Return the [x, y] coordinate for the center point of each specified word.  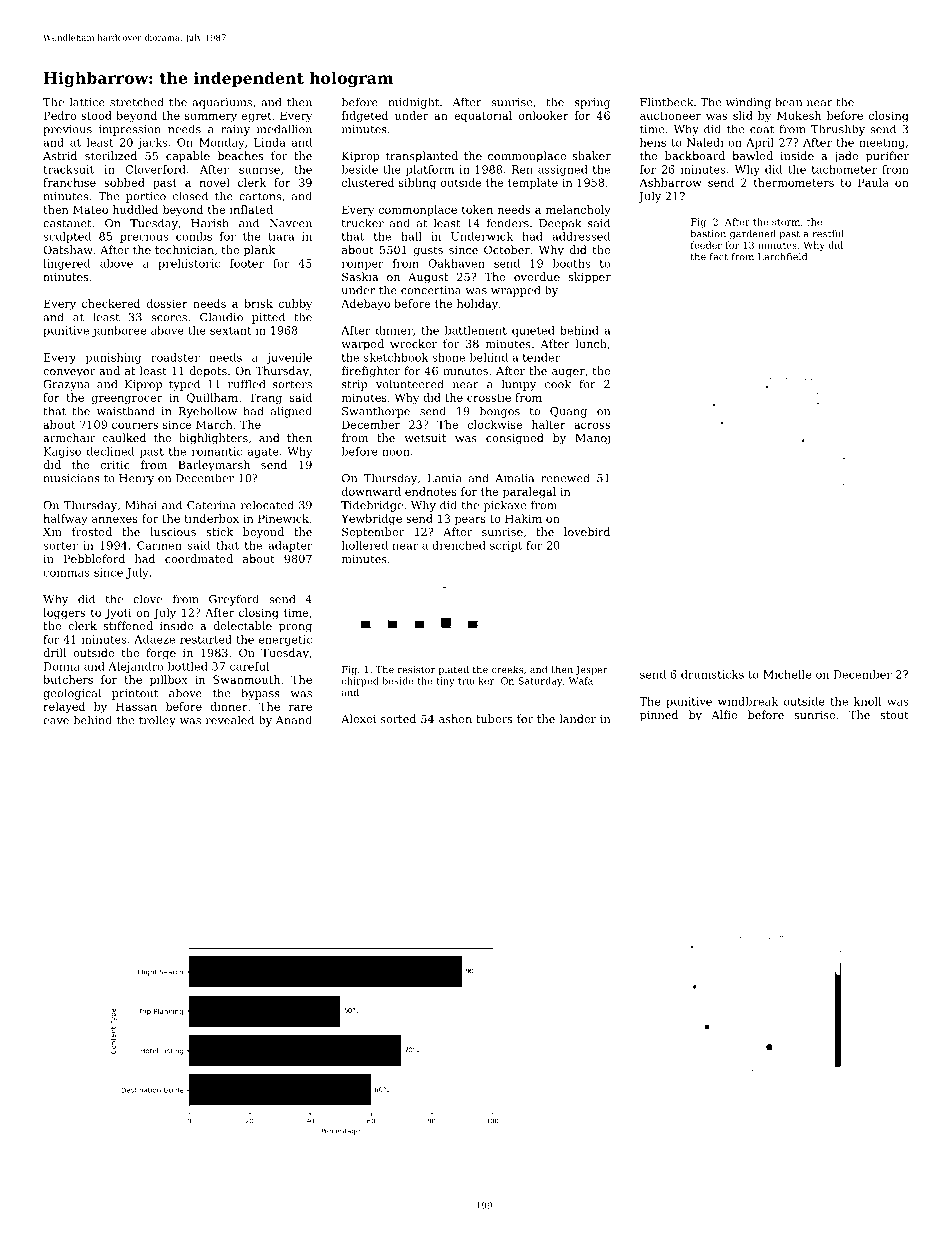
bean [789, 102]
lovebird [587, 531]
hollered [365, 545]
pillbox [169, 680]
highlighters [213, 439]
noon [396, 452]
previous [67, 130]
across [592, 426]
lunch [591, 343]
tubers [494, 718]
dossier [167, 303]
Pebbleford [94, 558]
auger [568, 373]
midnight [413, 103]
